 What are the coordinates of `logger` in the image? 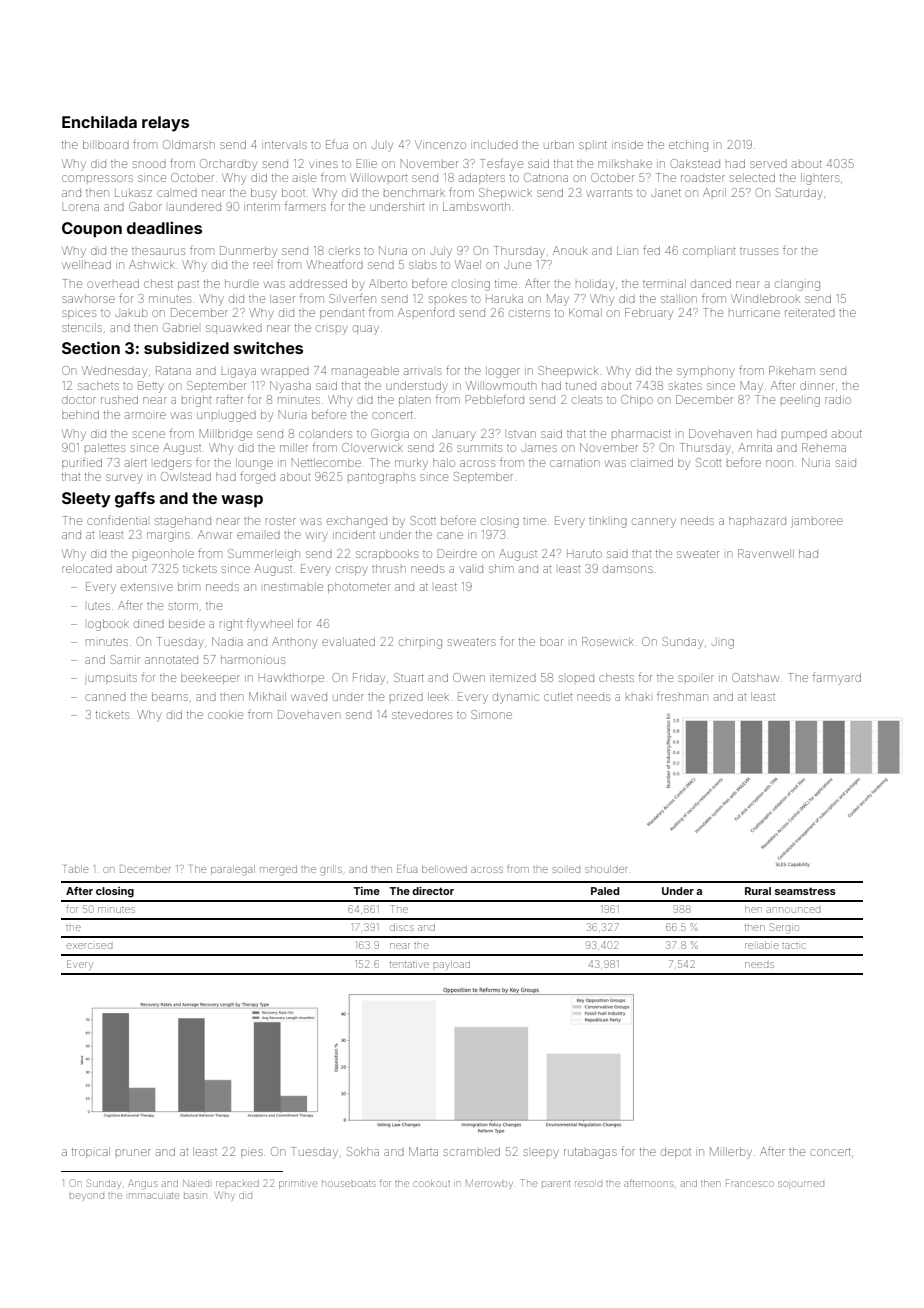 It's located at (503, 372).
